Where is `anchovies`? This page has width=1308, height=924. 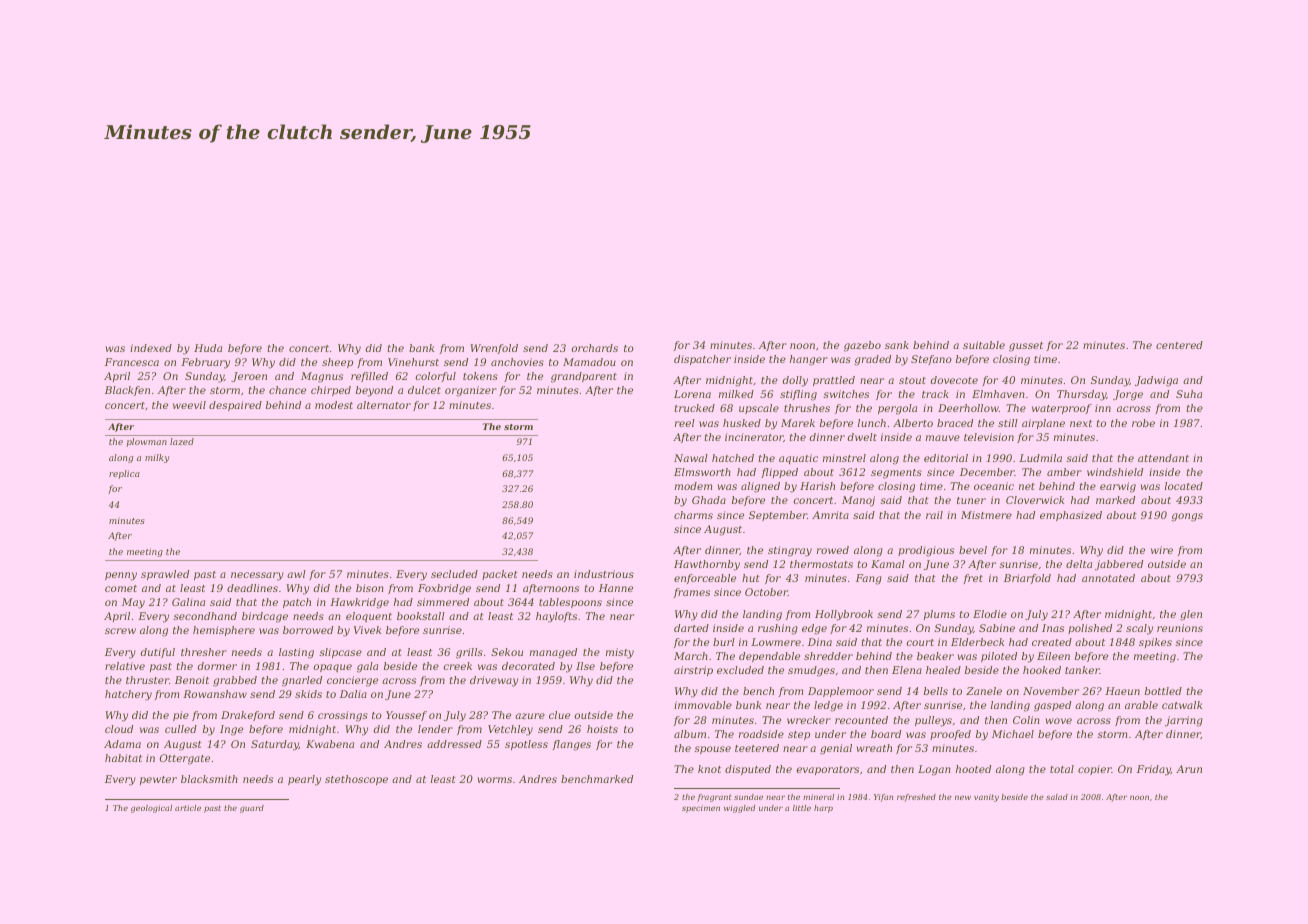 anchovies is located at coordinates (517, 362).
